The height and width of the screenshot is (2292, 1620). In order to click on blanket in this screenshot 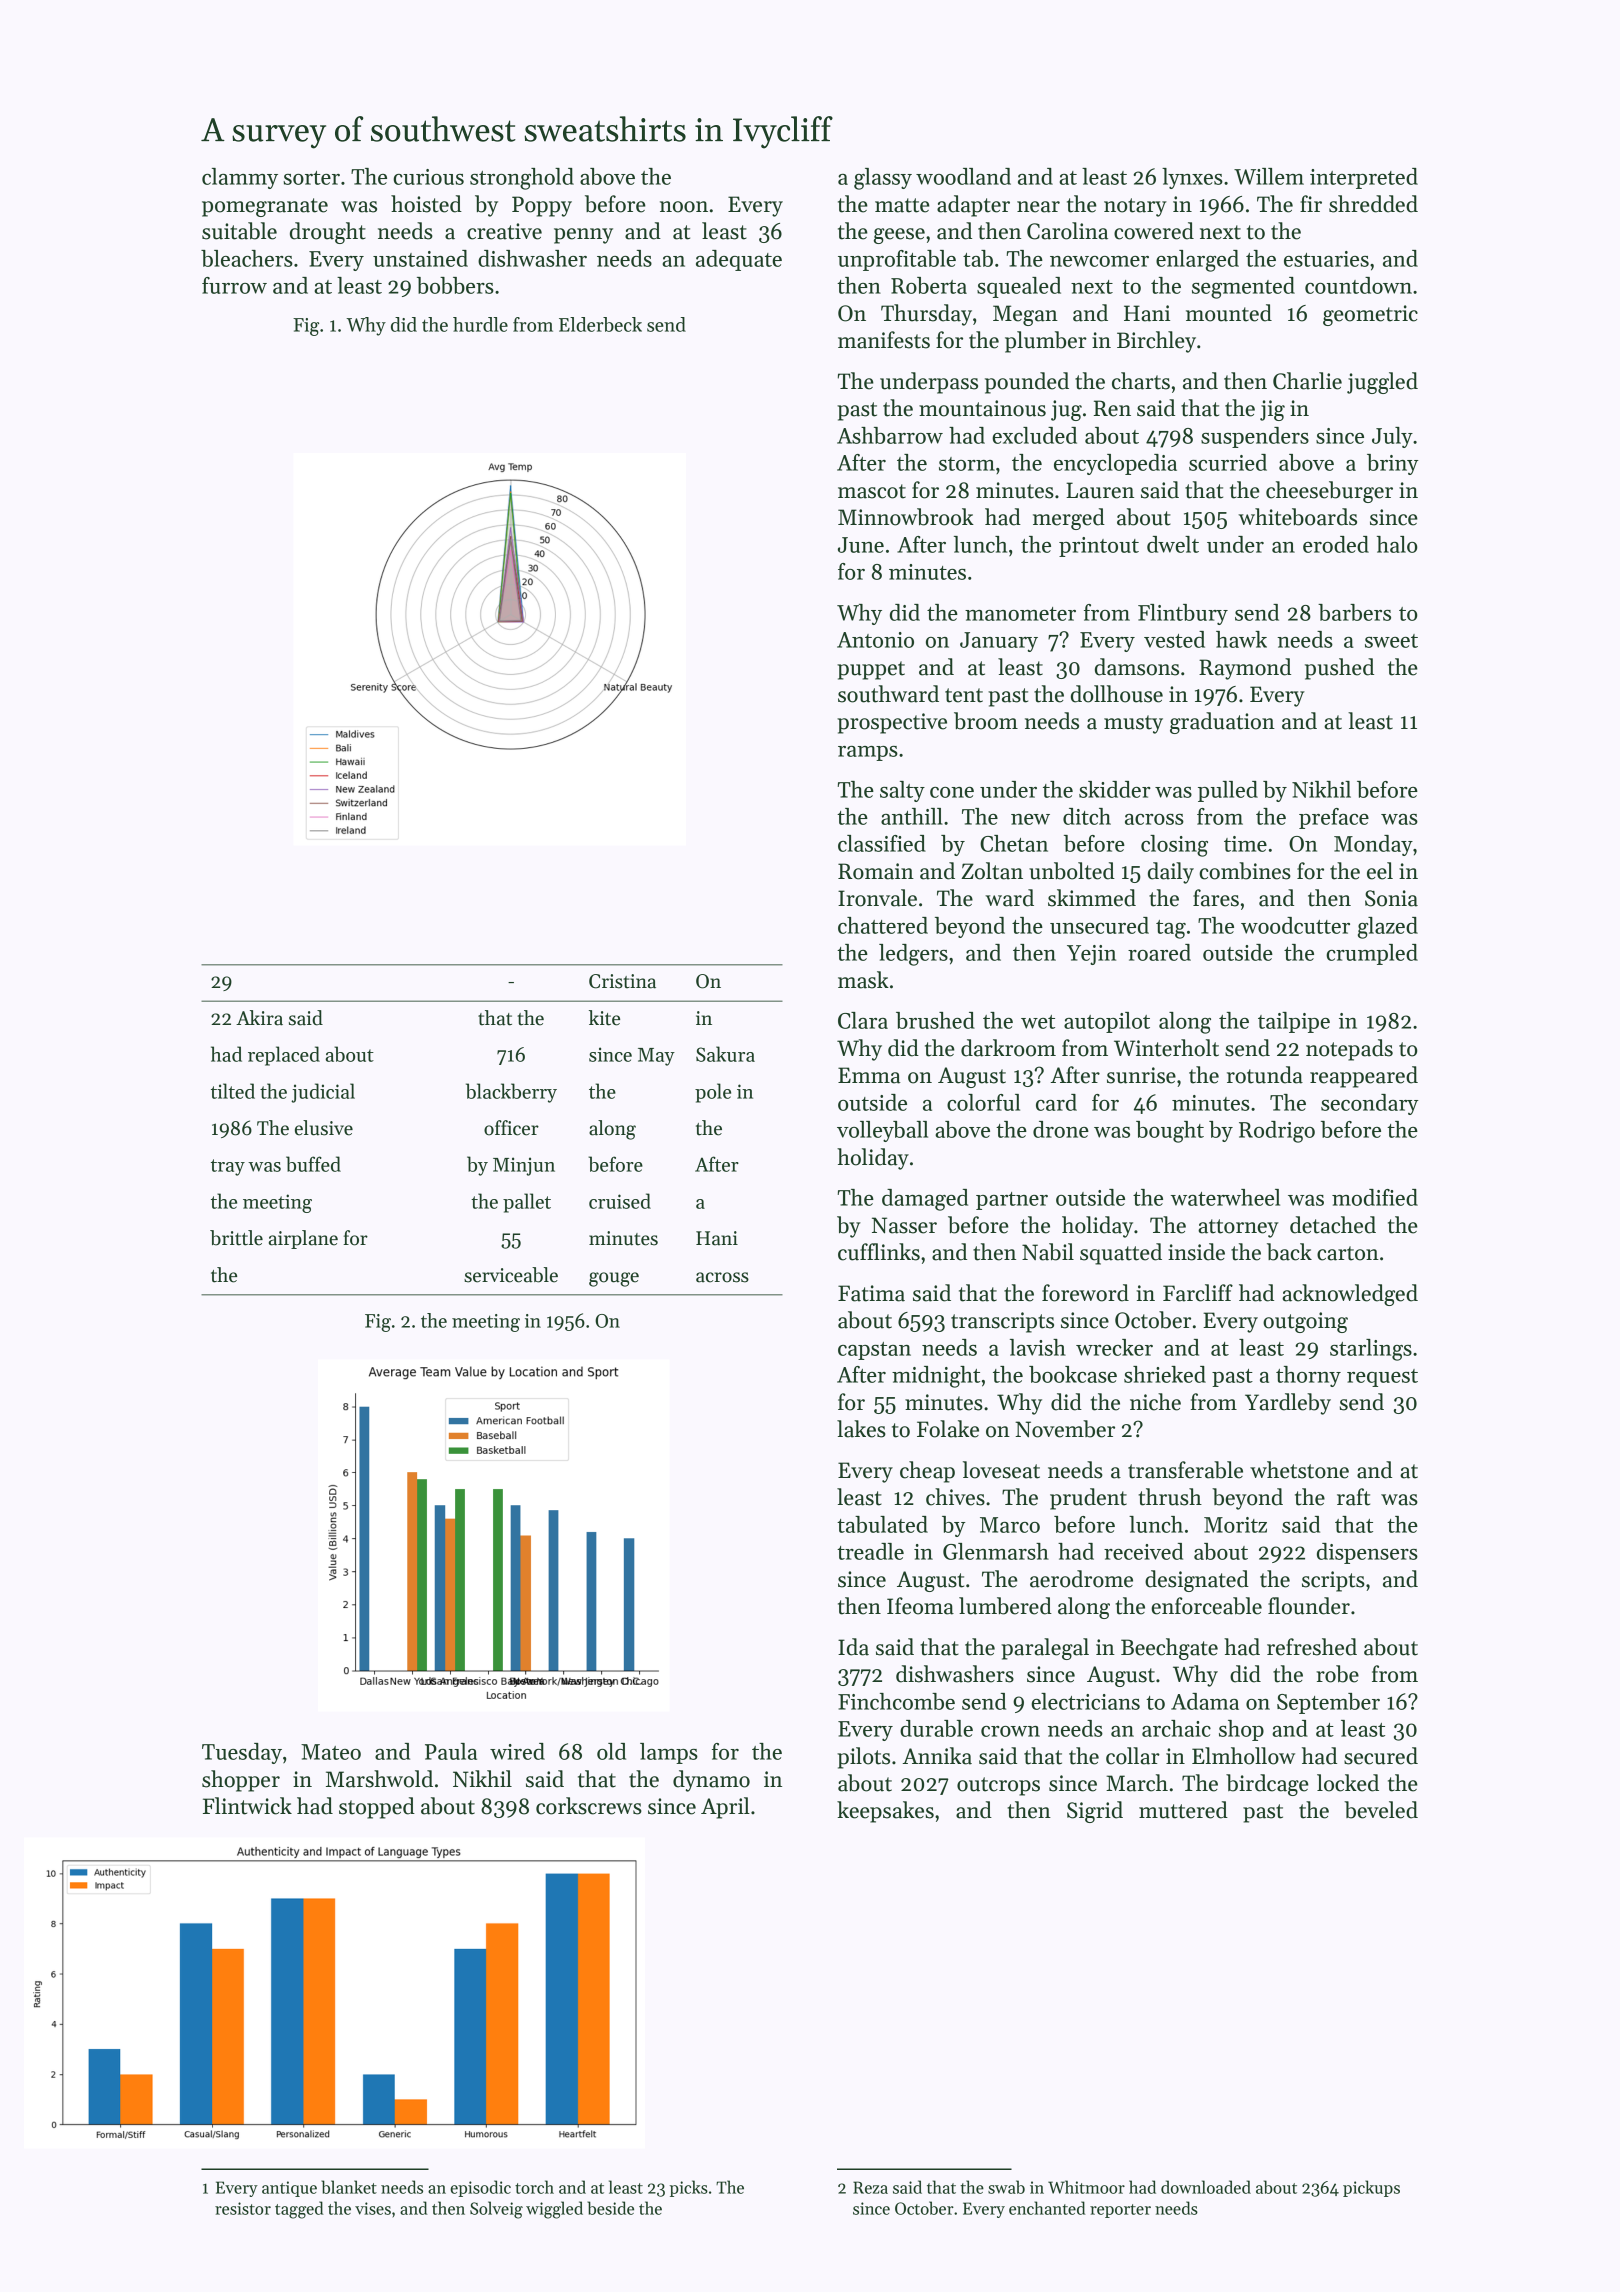, I will do `click(349, 2187)`.
